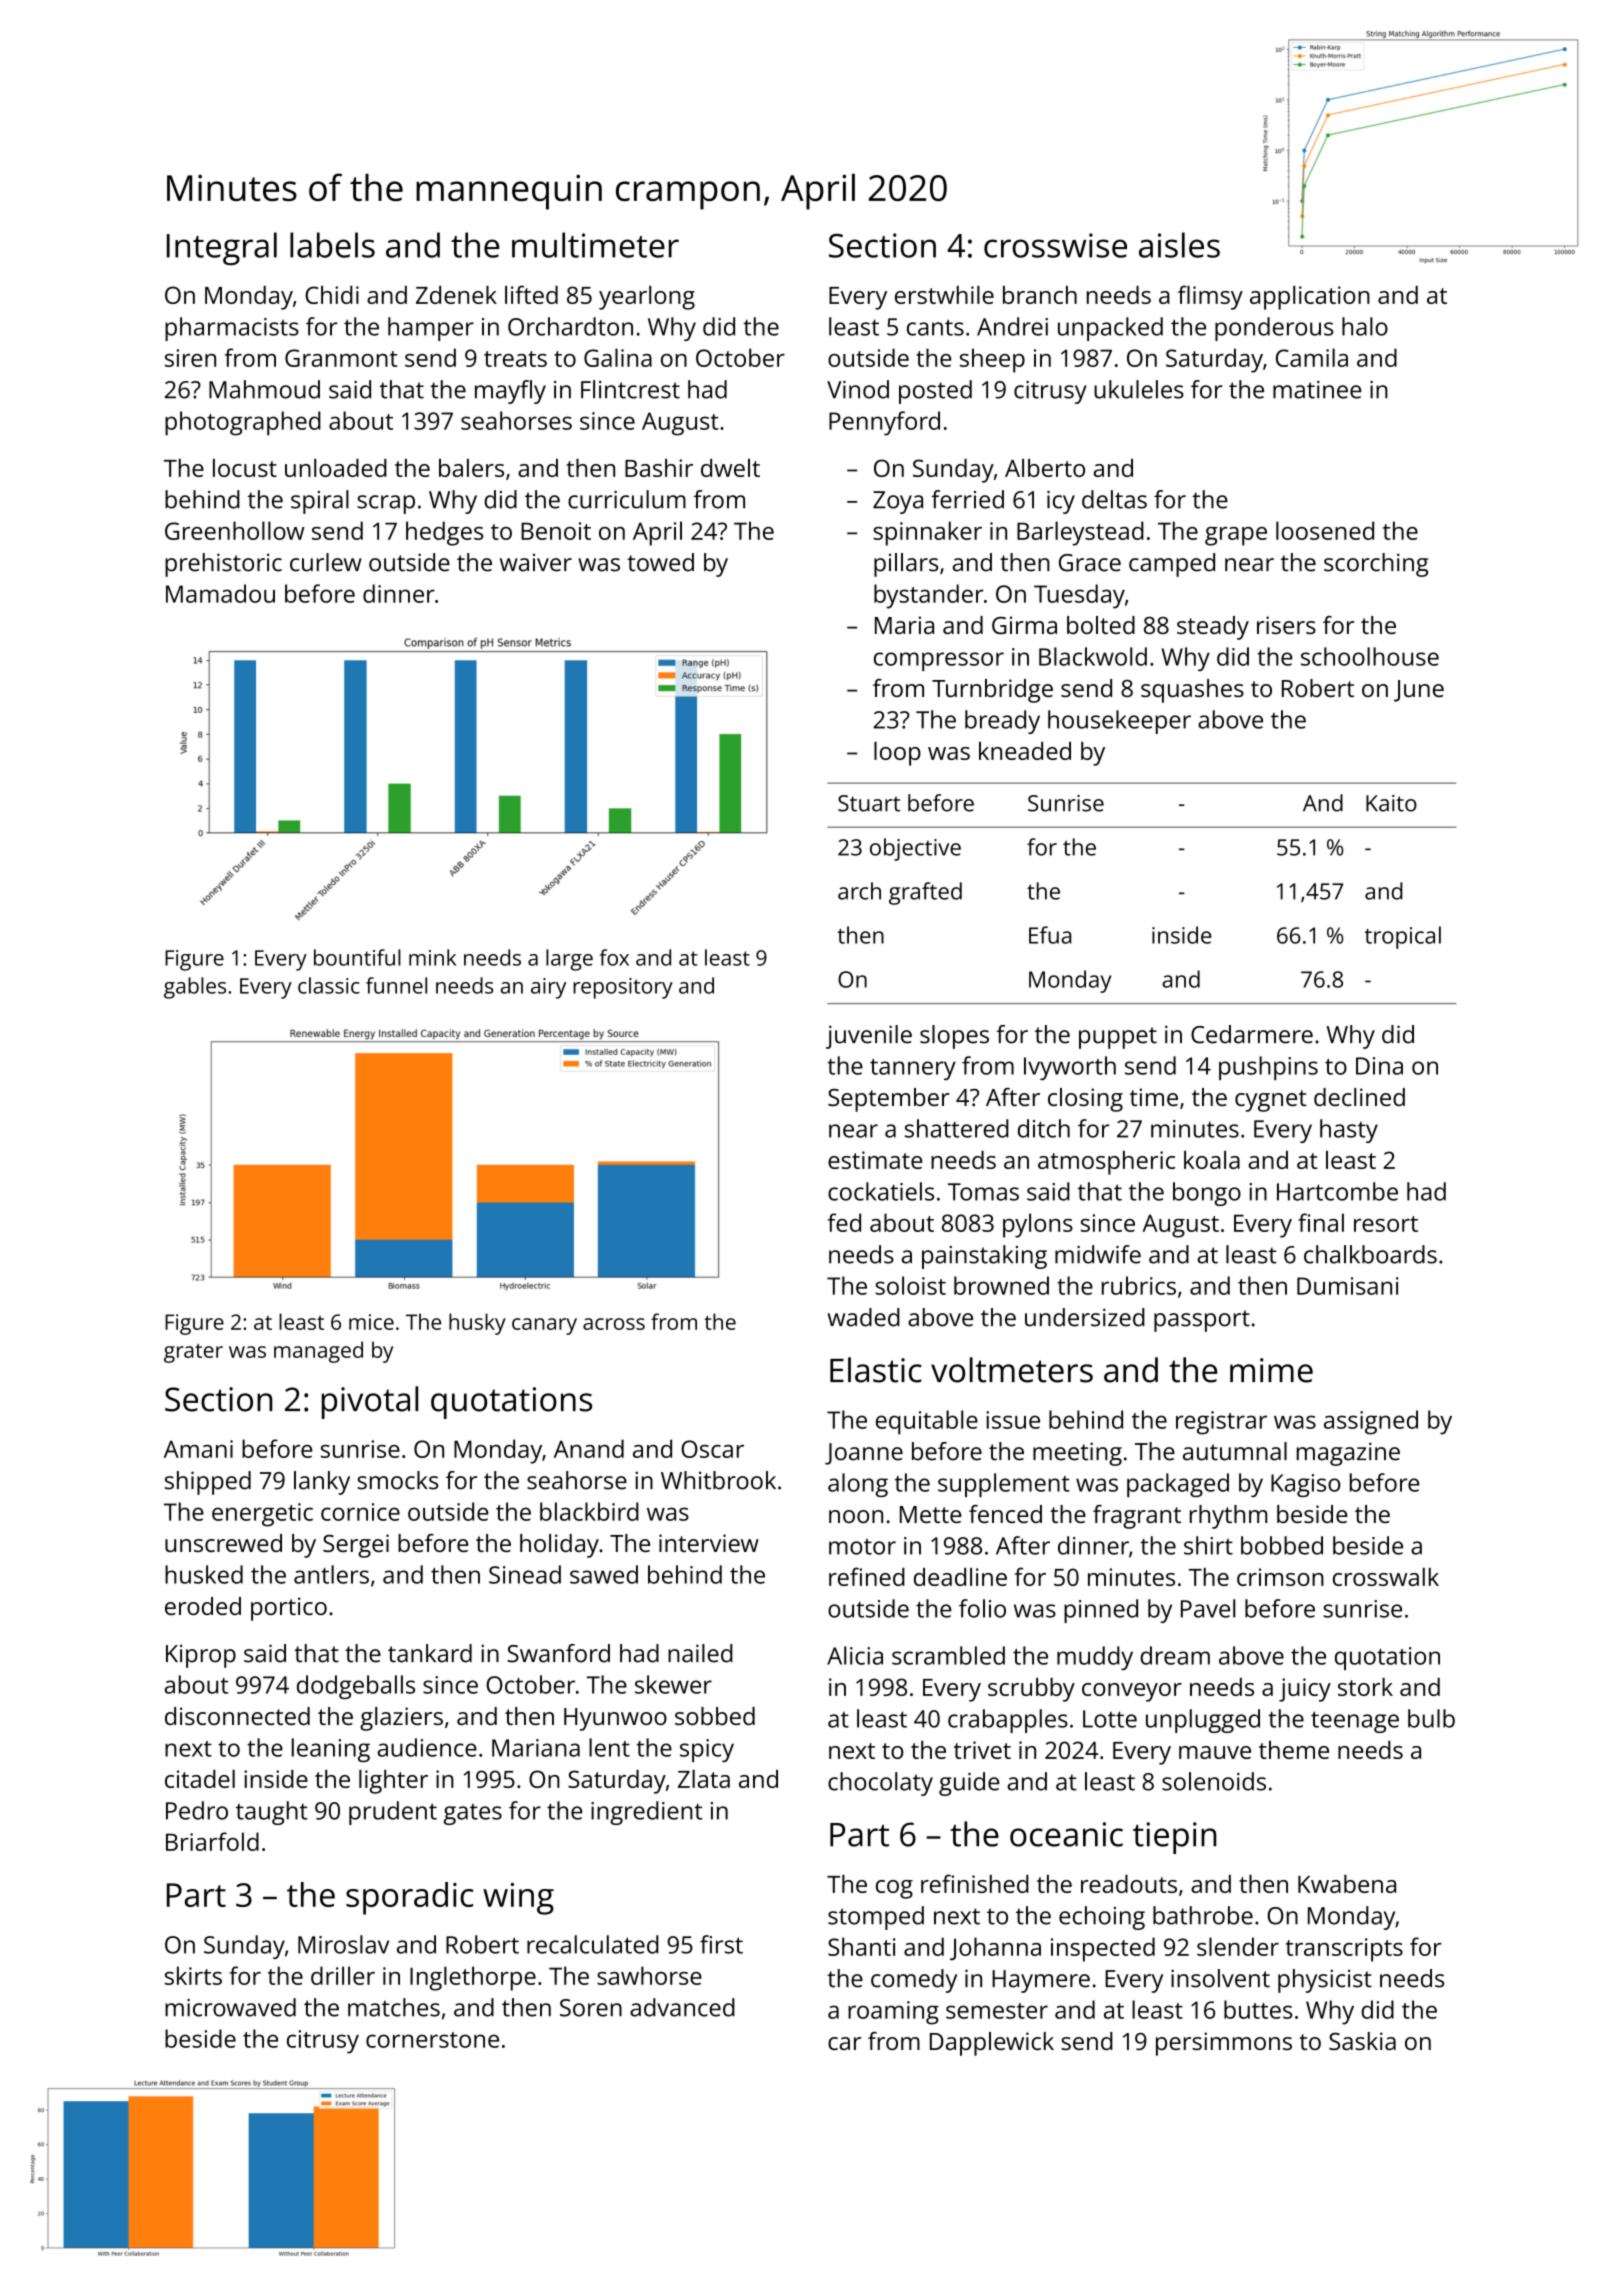 This document has width=1620, height=2292. I want to click on Cedarmere, so click(1252, 1034).
